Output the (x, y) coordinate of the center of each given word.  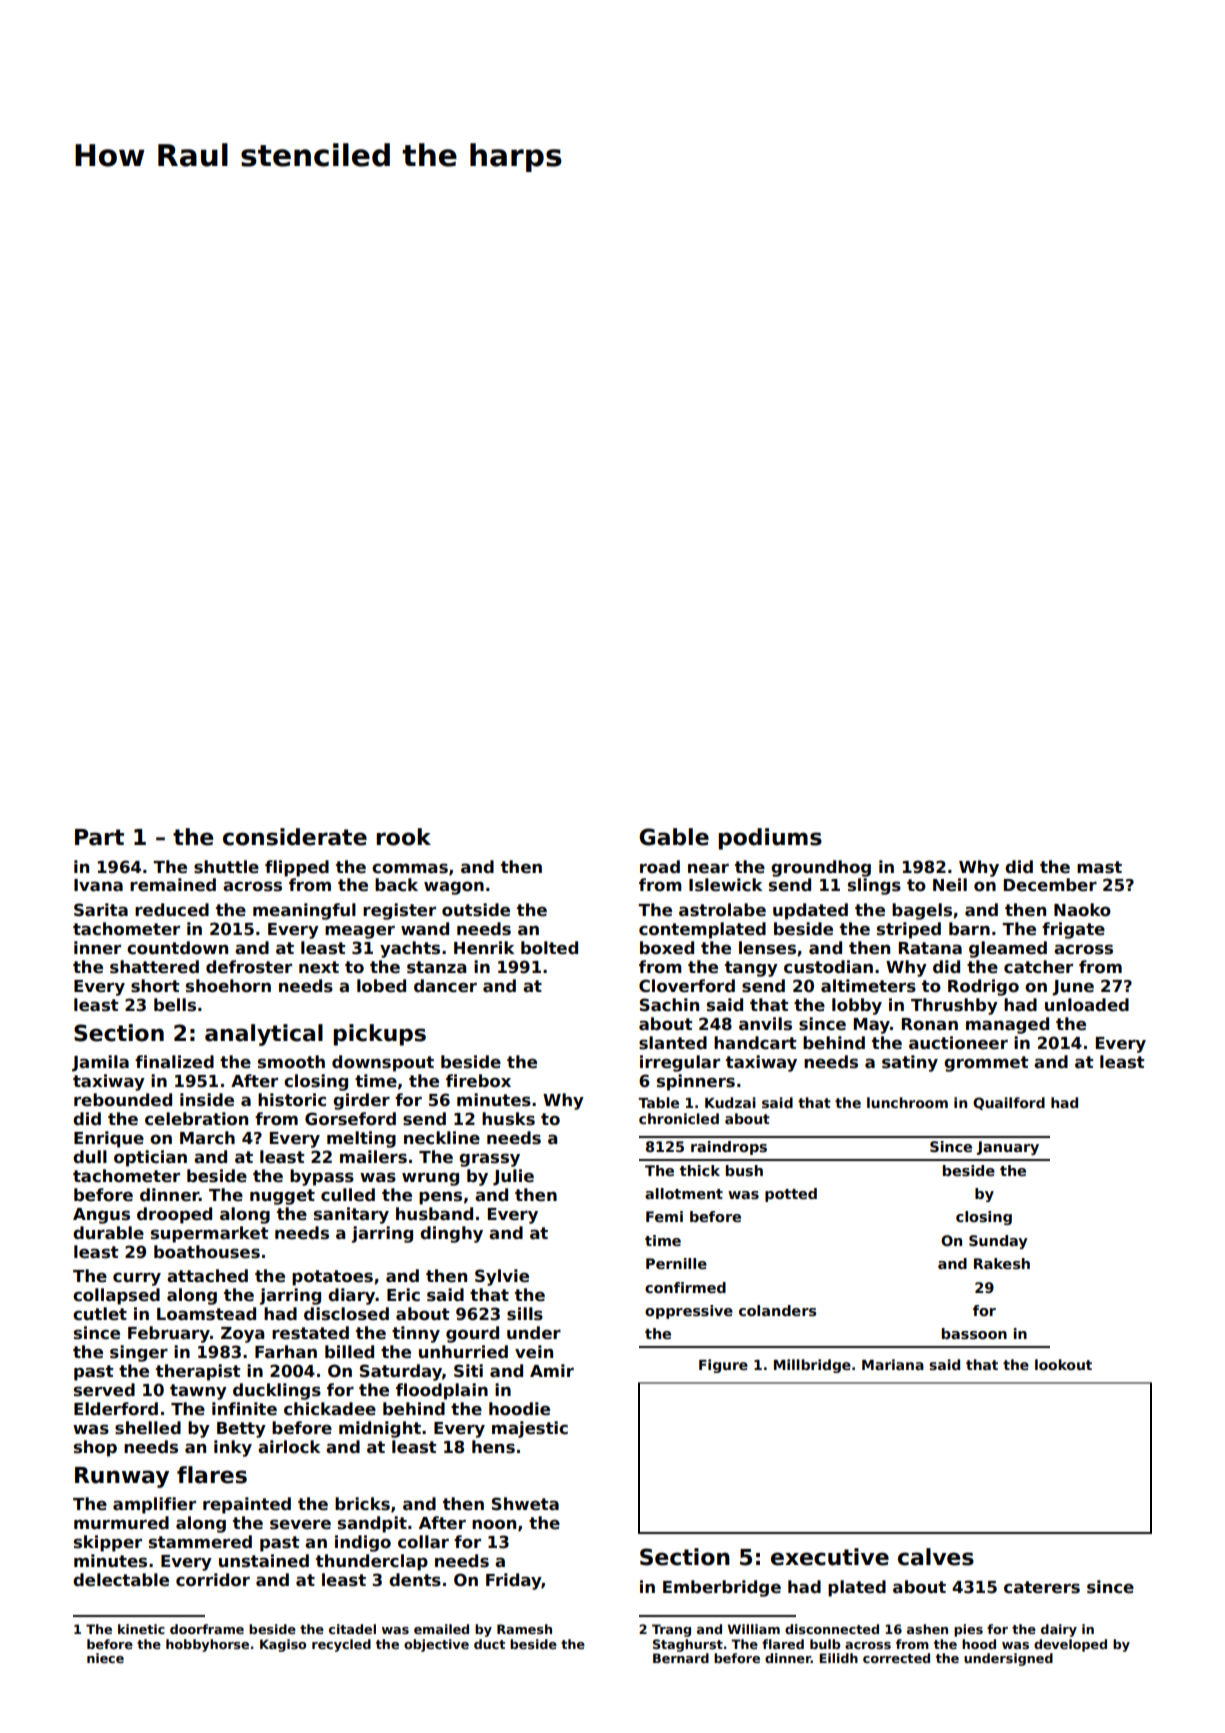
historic (292, 1100)
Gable (674, 837)
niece (105, 1658)
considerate (295, 837)
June (1073, 988)
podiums (770, 839)
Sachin (669, 1005)
